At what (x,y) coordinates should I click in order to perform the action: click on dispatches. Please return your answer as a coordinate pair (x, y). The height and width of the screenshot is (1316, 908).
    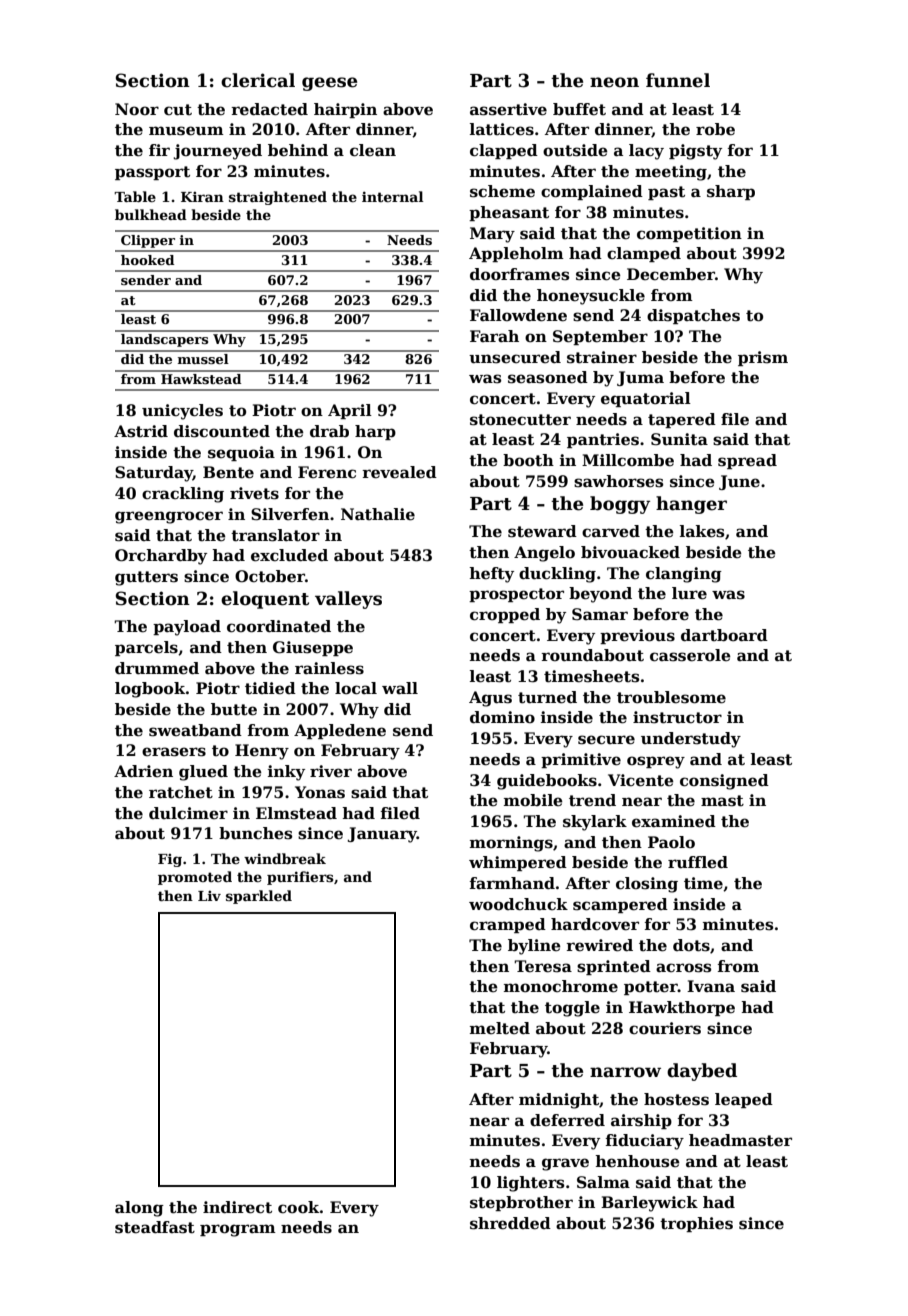
    Looking at the image, I should click on (693, 316).
